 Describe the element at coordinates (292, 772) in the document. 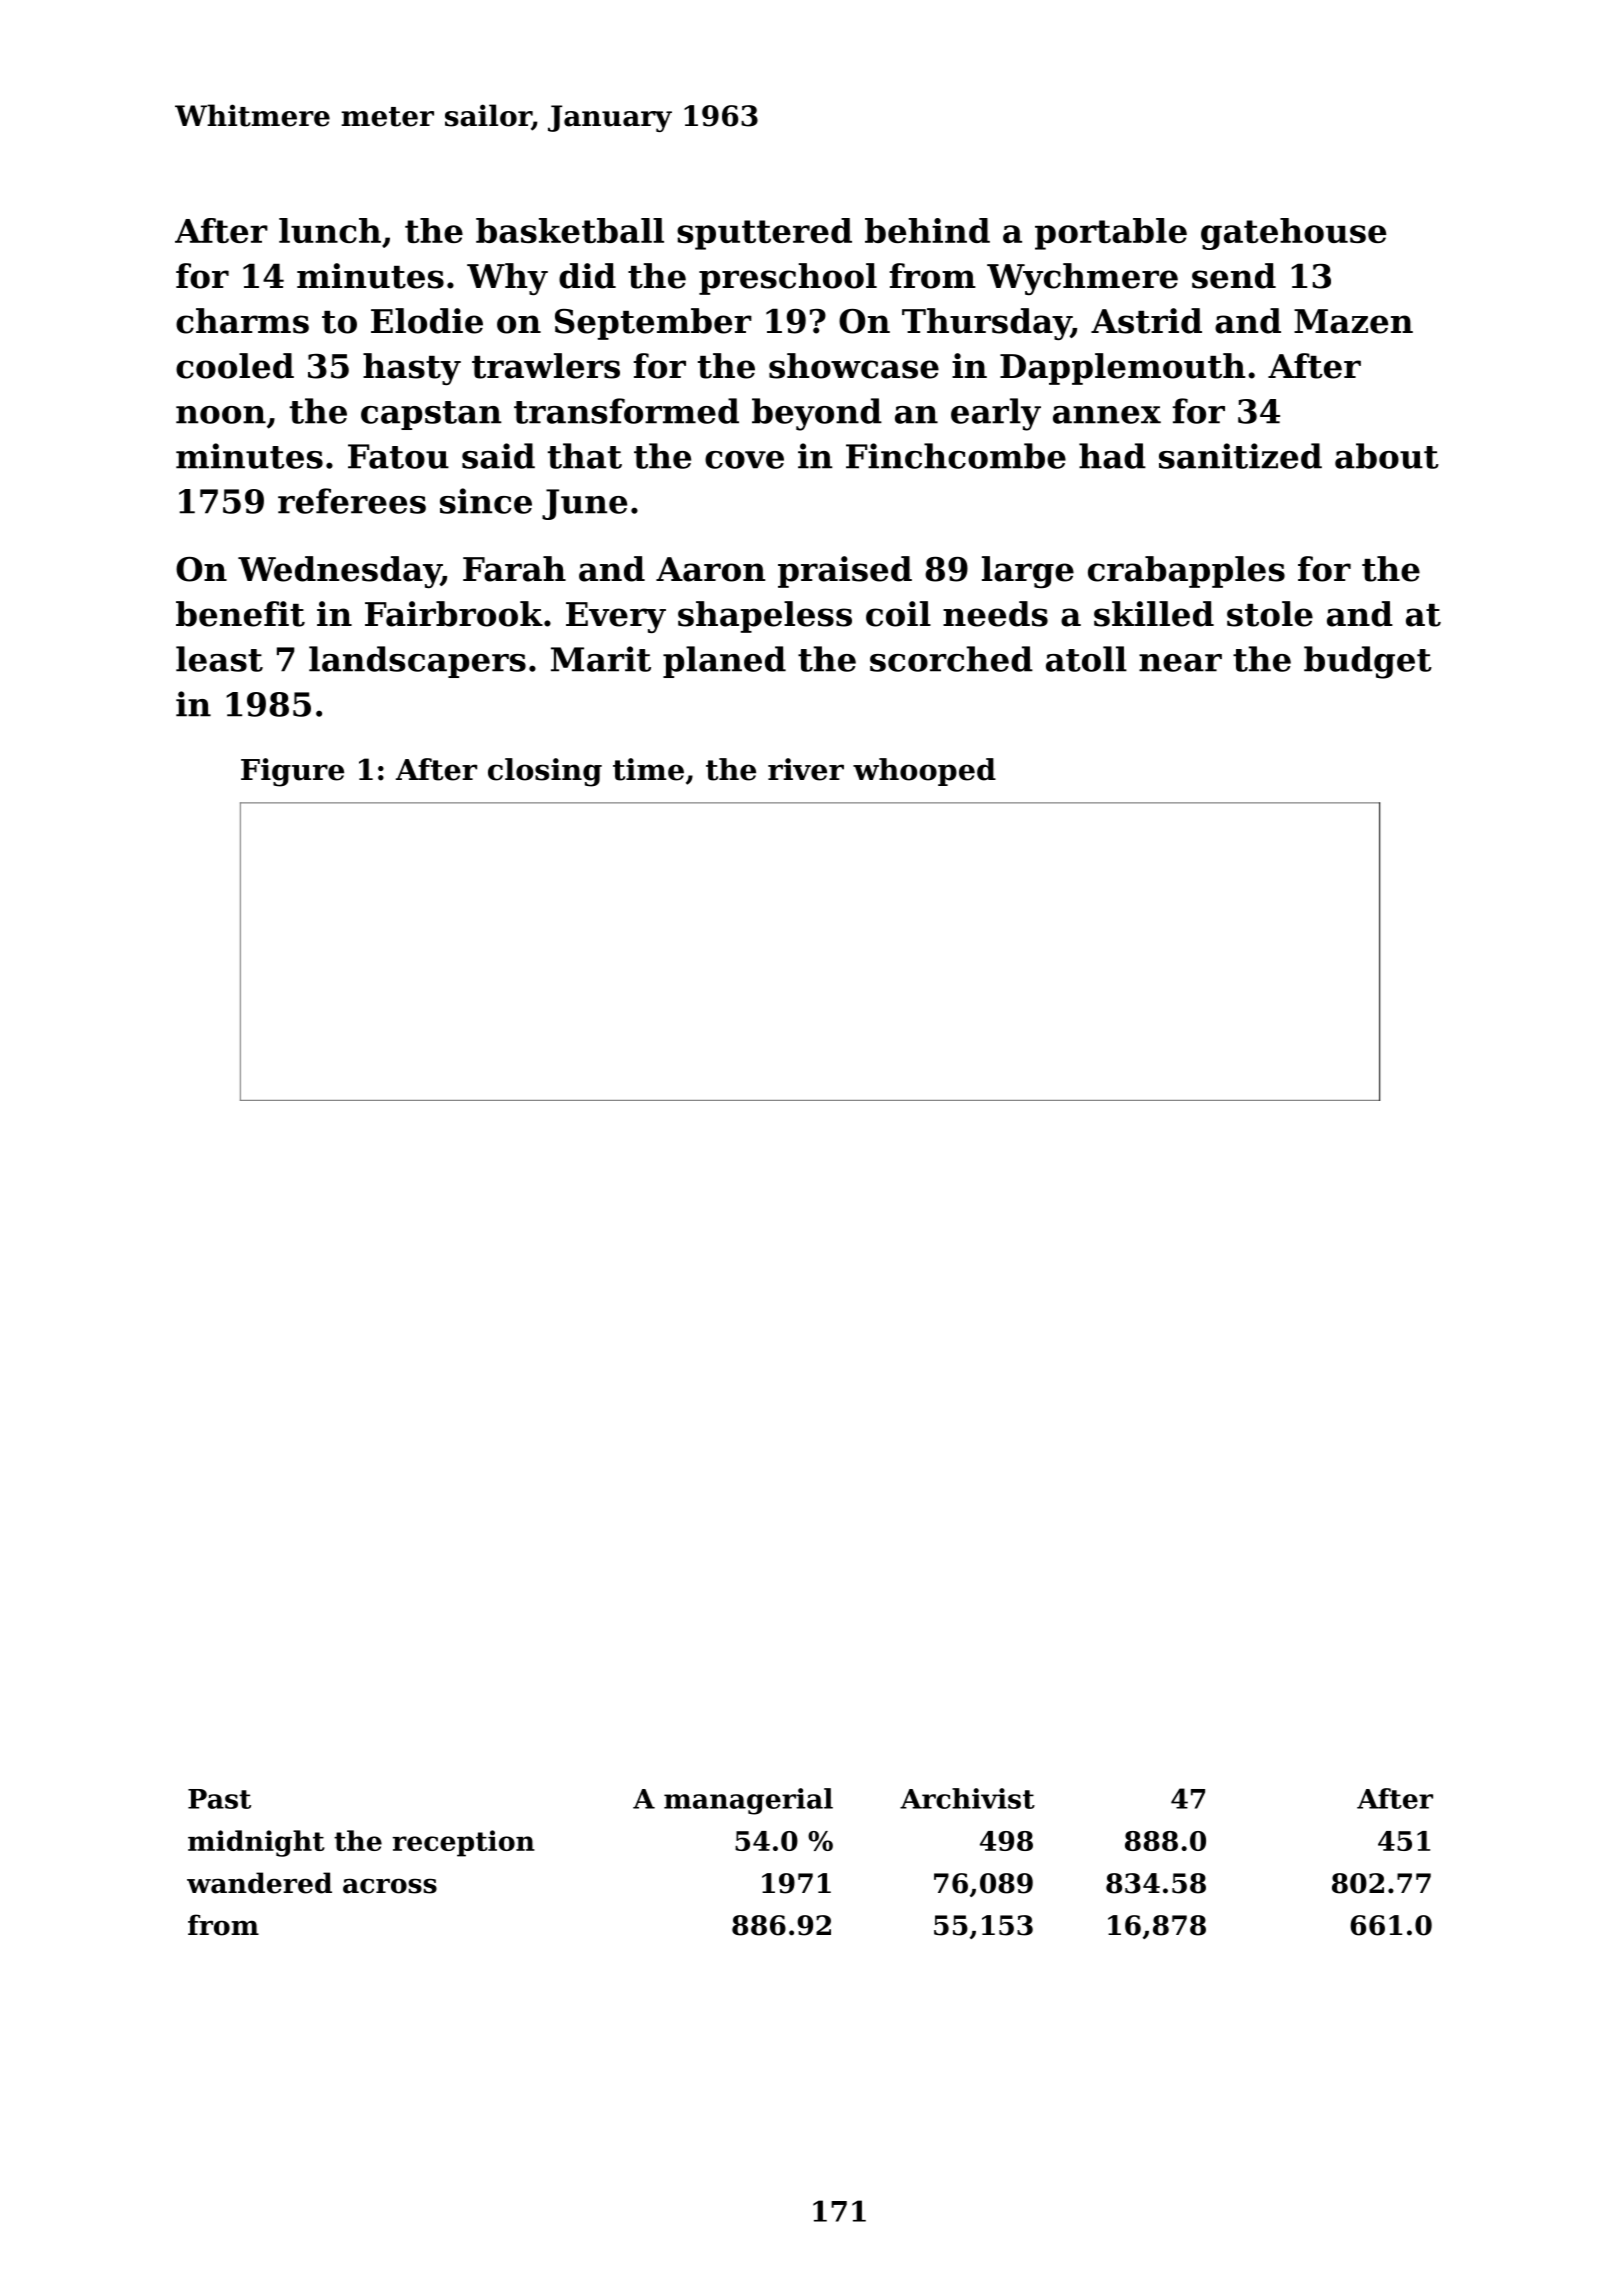

I see `Figure` at that location.
